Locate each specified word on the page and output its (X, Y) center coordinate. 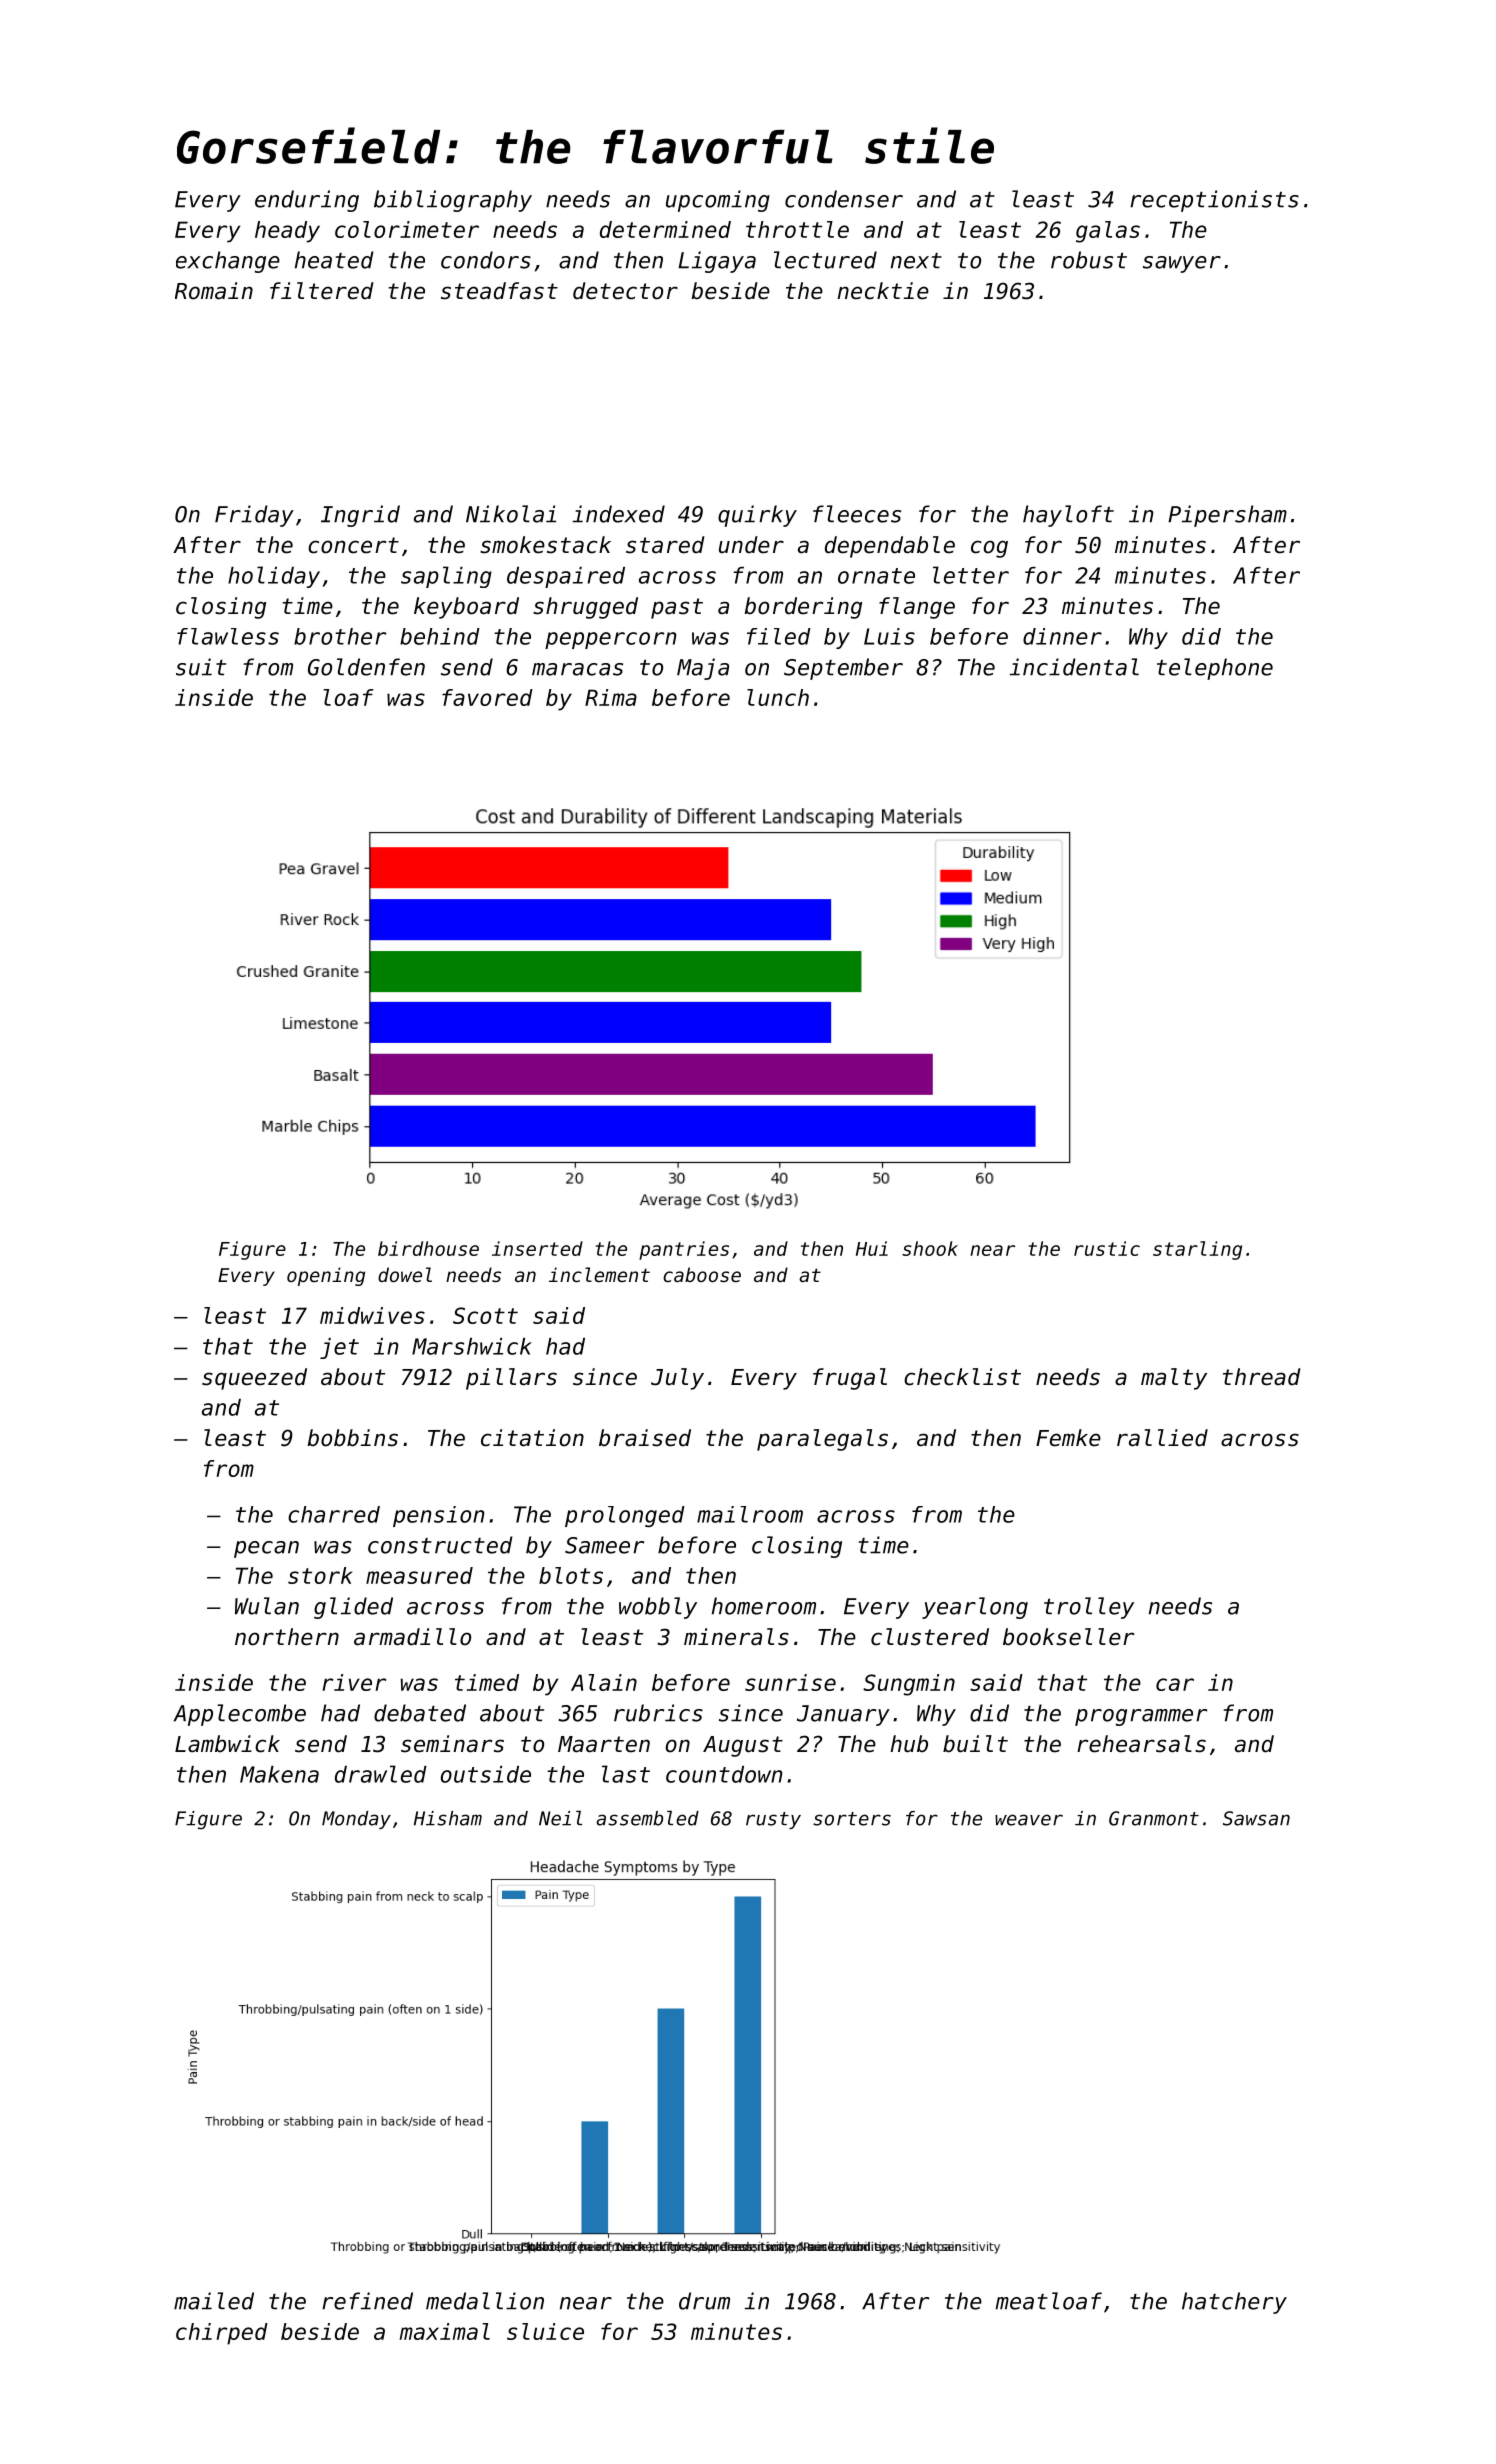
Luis (889, 636)
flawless (228, 636)
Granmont (1154, 1818)
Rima (611, 697)
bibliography (453, 201)
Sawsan (1256, 1818)
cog (989, 549)
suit (201, 667)
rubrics (658, 1713)
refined (367, 2301)
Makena (279, 1774)
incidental (1074, 667)
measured (419, 1575)
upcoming (718, 201)
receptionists (1214, 201)
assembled (647, 1818)
